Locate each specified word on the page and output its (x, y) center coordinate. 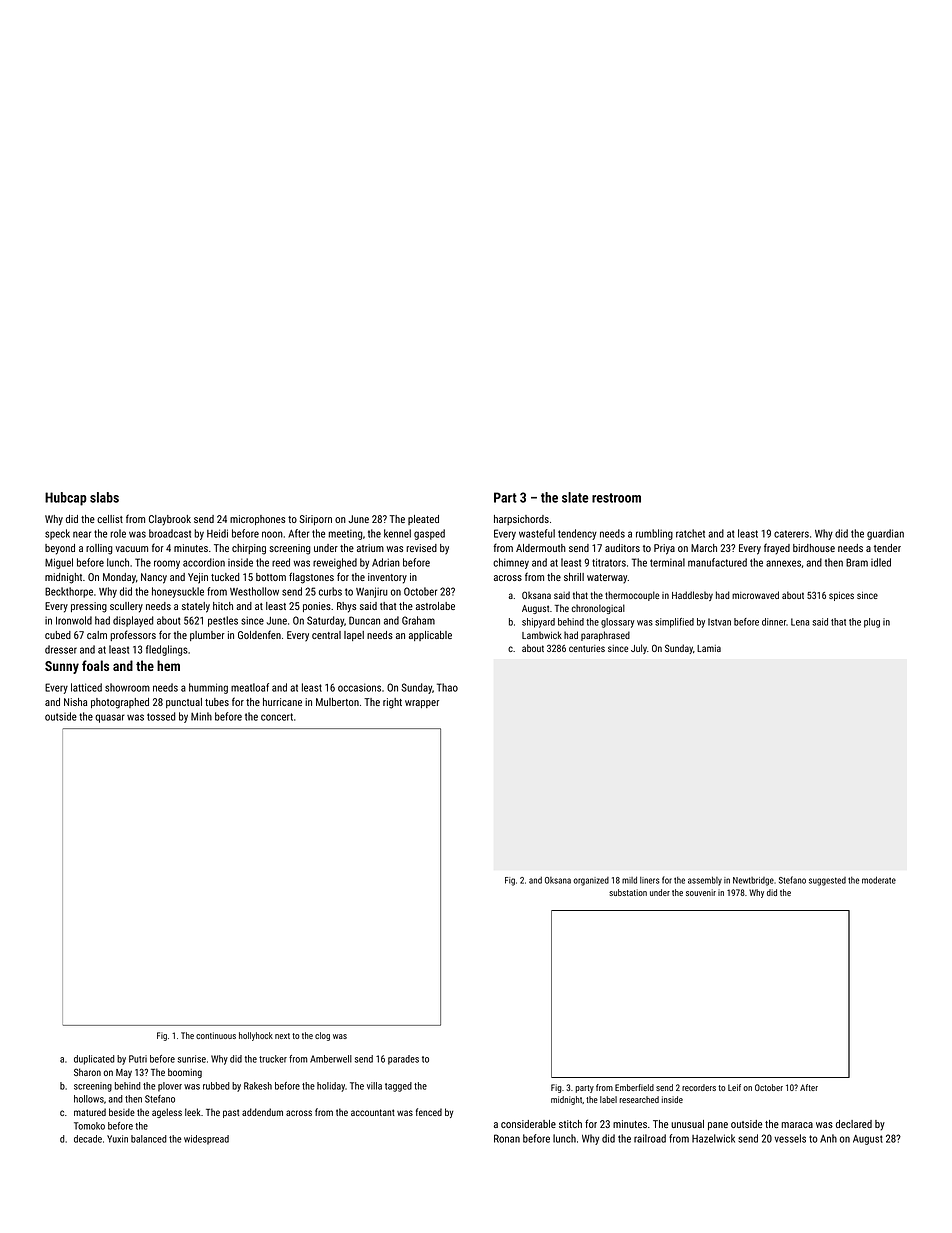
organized (591, 881)
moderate (879, 880)
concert (277, 717)
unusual (687, 1124)
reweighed (335, 563)
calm (97, 635)
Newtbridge (753, 881)
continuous (216, 1035)
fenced (429, 1112)
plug (872, 623)
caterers (791, 534)
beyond (60, 549)
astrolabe (435, 606)
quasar (110, 718)
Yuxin (117, 1139)
